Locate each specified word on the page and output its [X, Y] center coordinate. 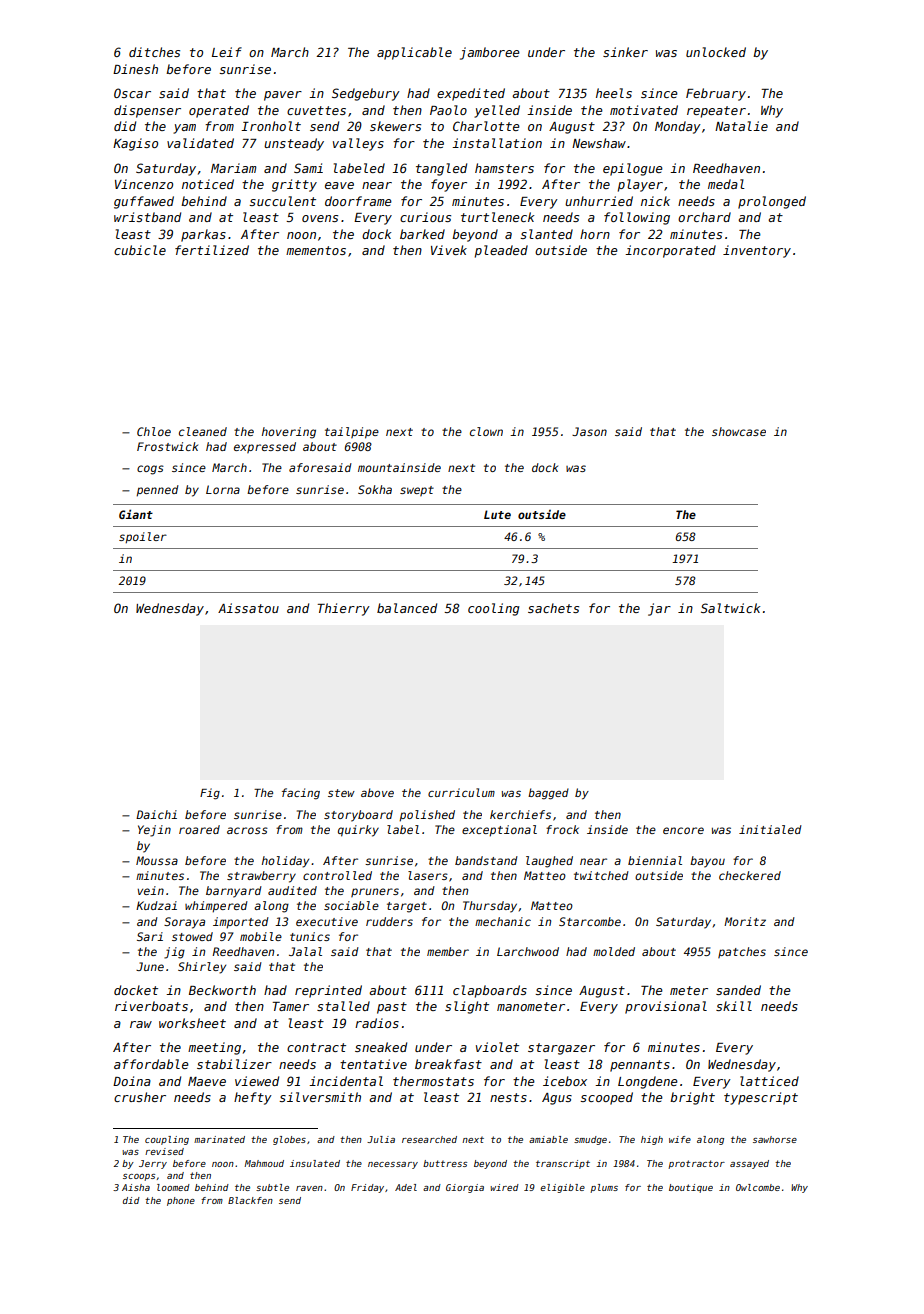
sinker [625, 52]
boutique [691, 1188]
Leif [227, 52]
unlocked [716, 52]
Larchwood [528, 951]
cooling [494, 609]
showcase [739, 431]
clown [486, 431]
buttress [445, 1163]
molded [614, 951]
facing [301, 794]
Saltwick [730, 608]
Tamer [290, 1006]
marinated [219, 1139]
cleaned [203, 431]
